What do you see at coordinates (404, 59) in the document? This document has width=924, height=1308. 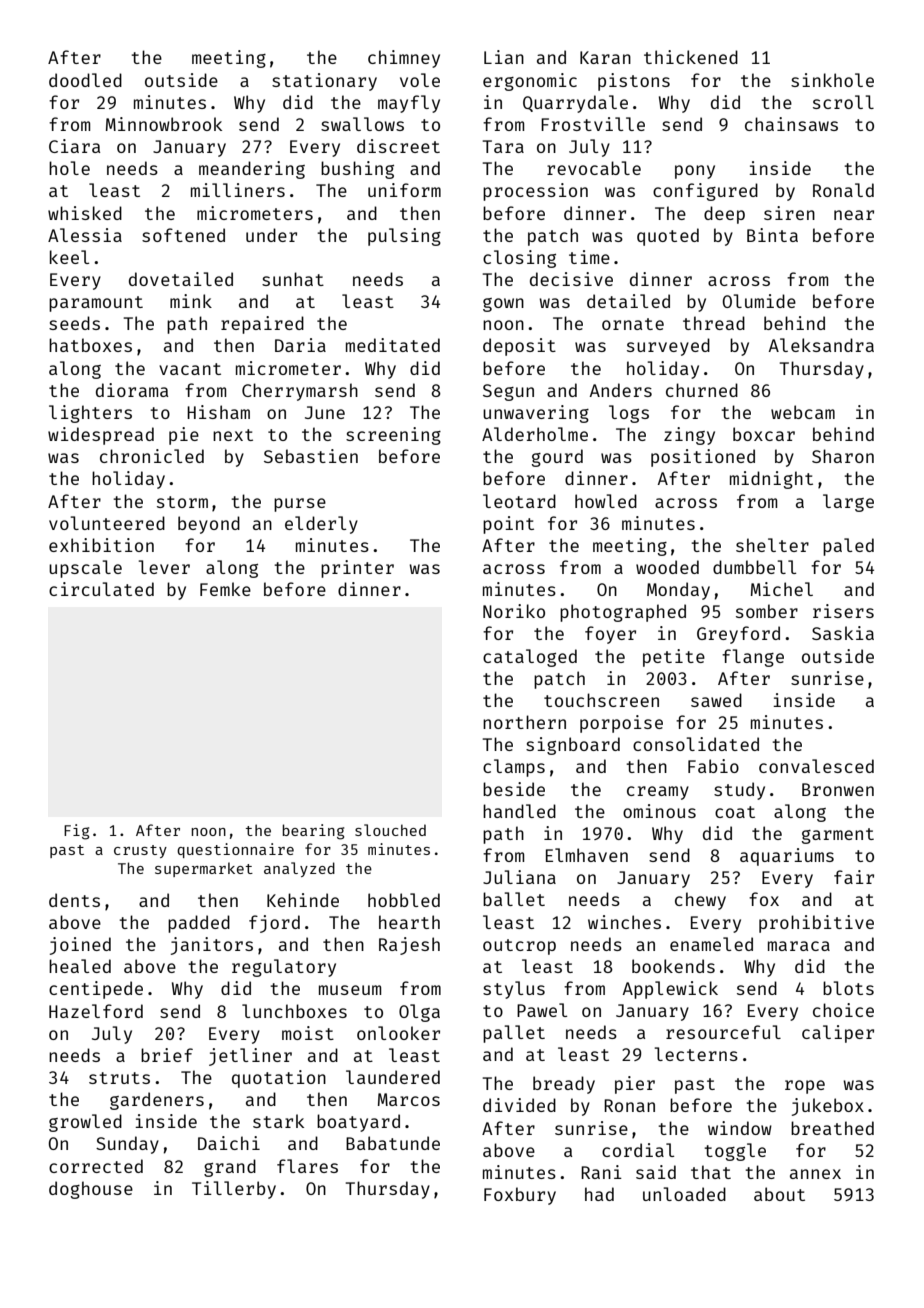 I see `chimney` at bounding box center [404, 59].
